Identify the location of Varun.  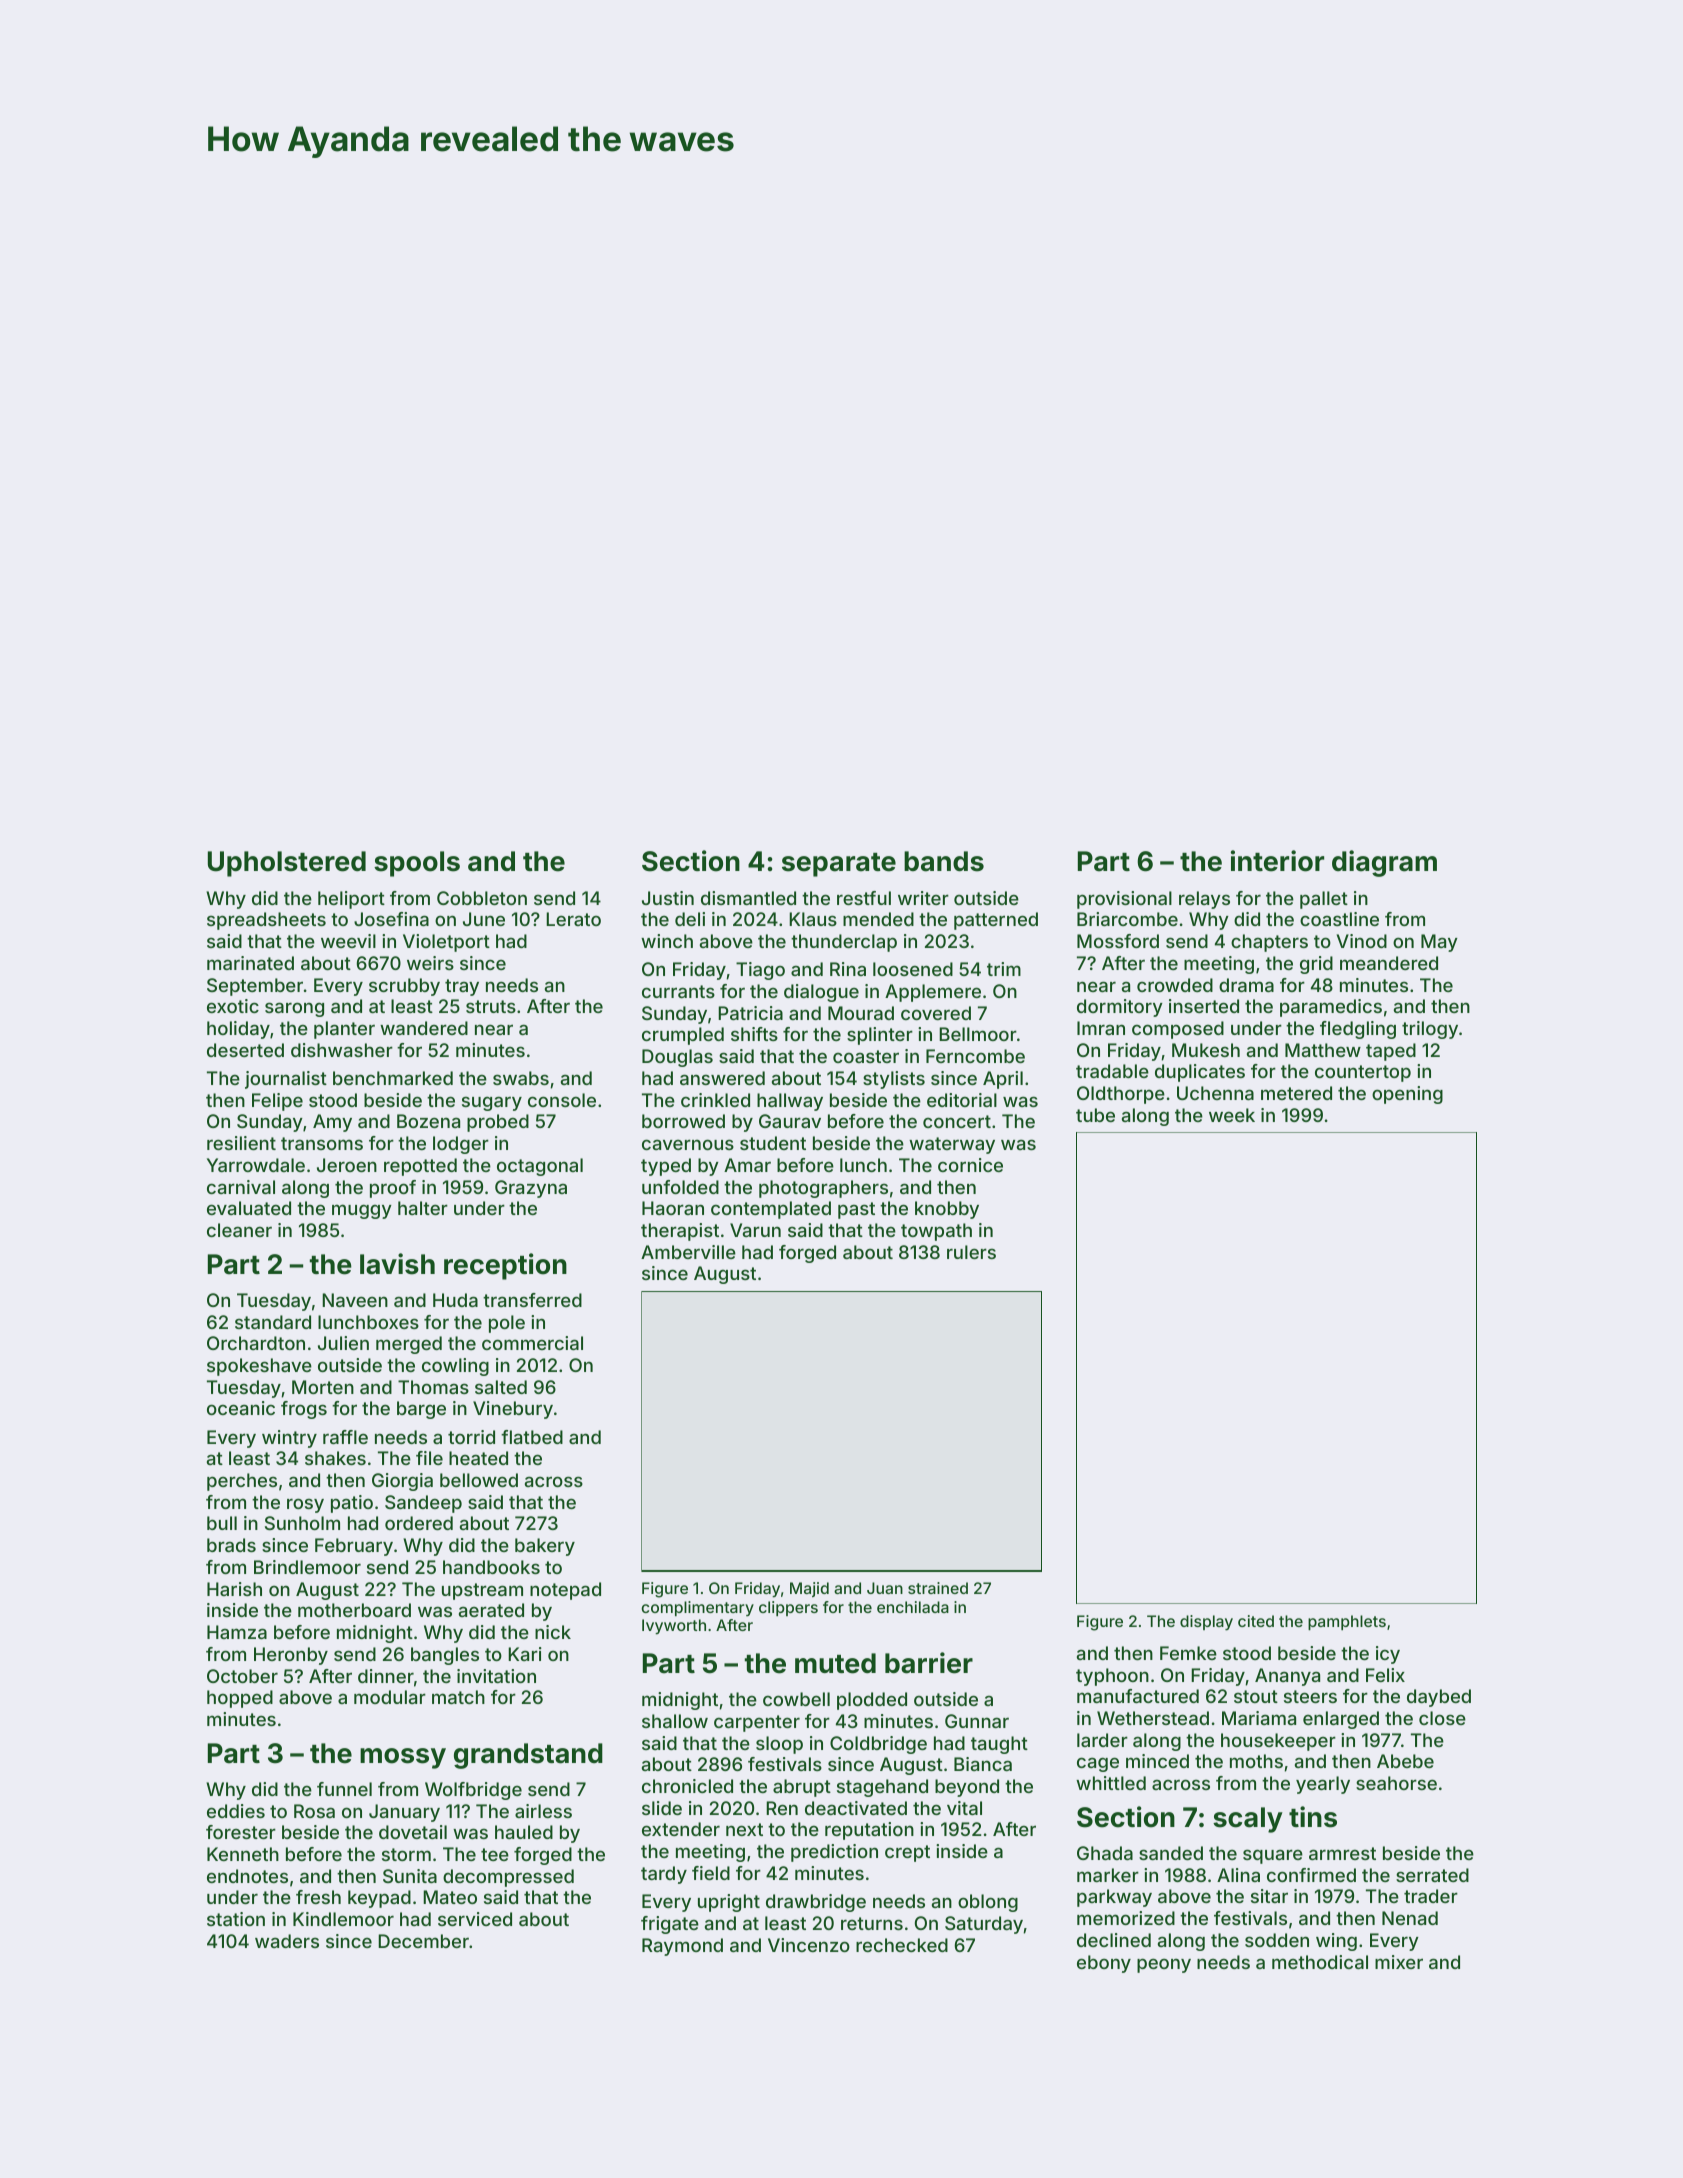
(755, 1230).
